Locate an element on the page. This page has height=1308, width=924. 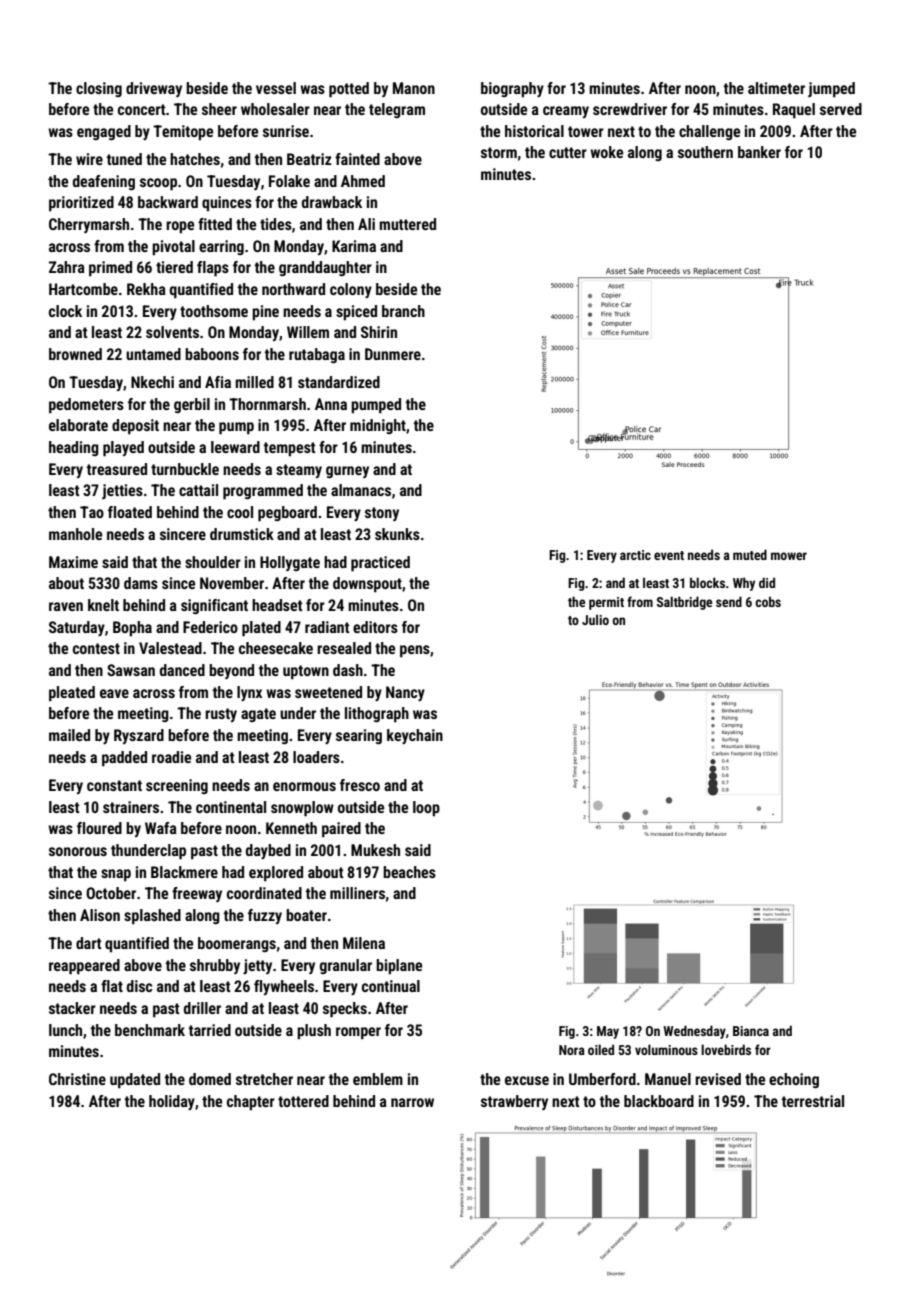
Julio is located at coordinates (595, 619).
